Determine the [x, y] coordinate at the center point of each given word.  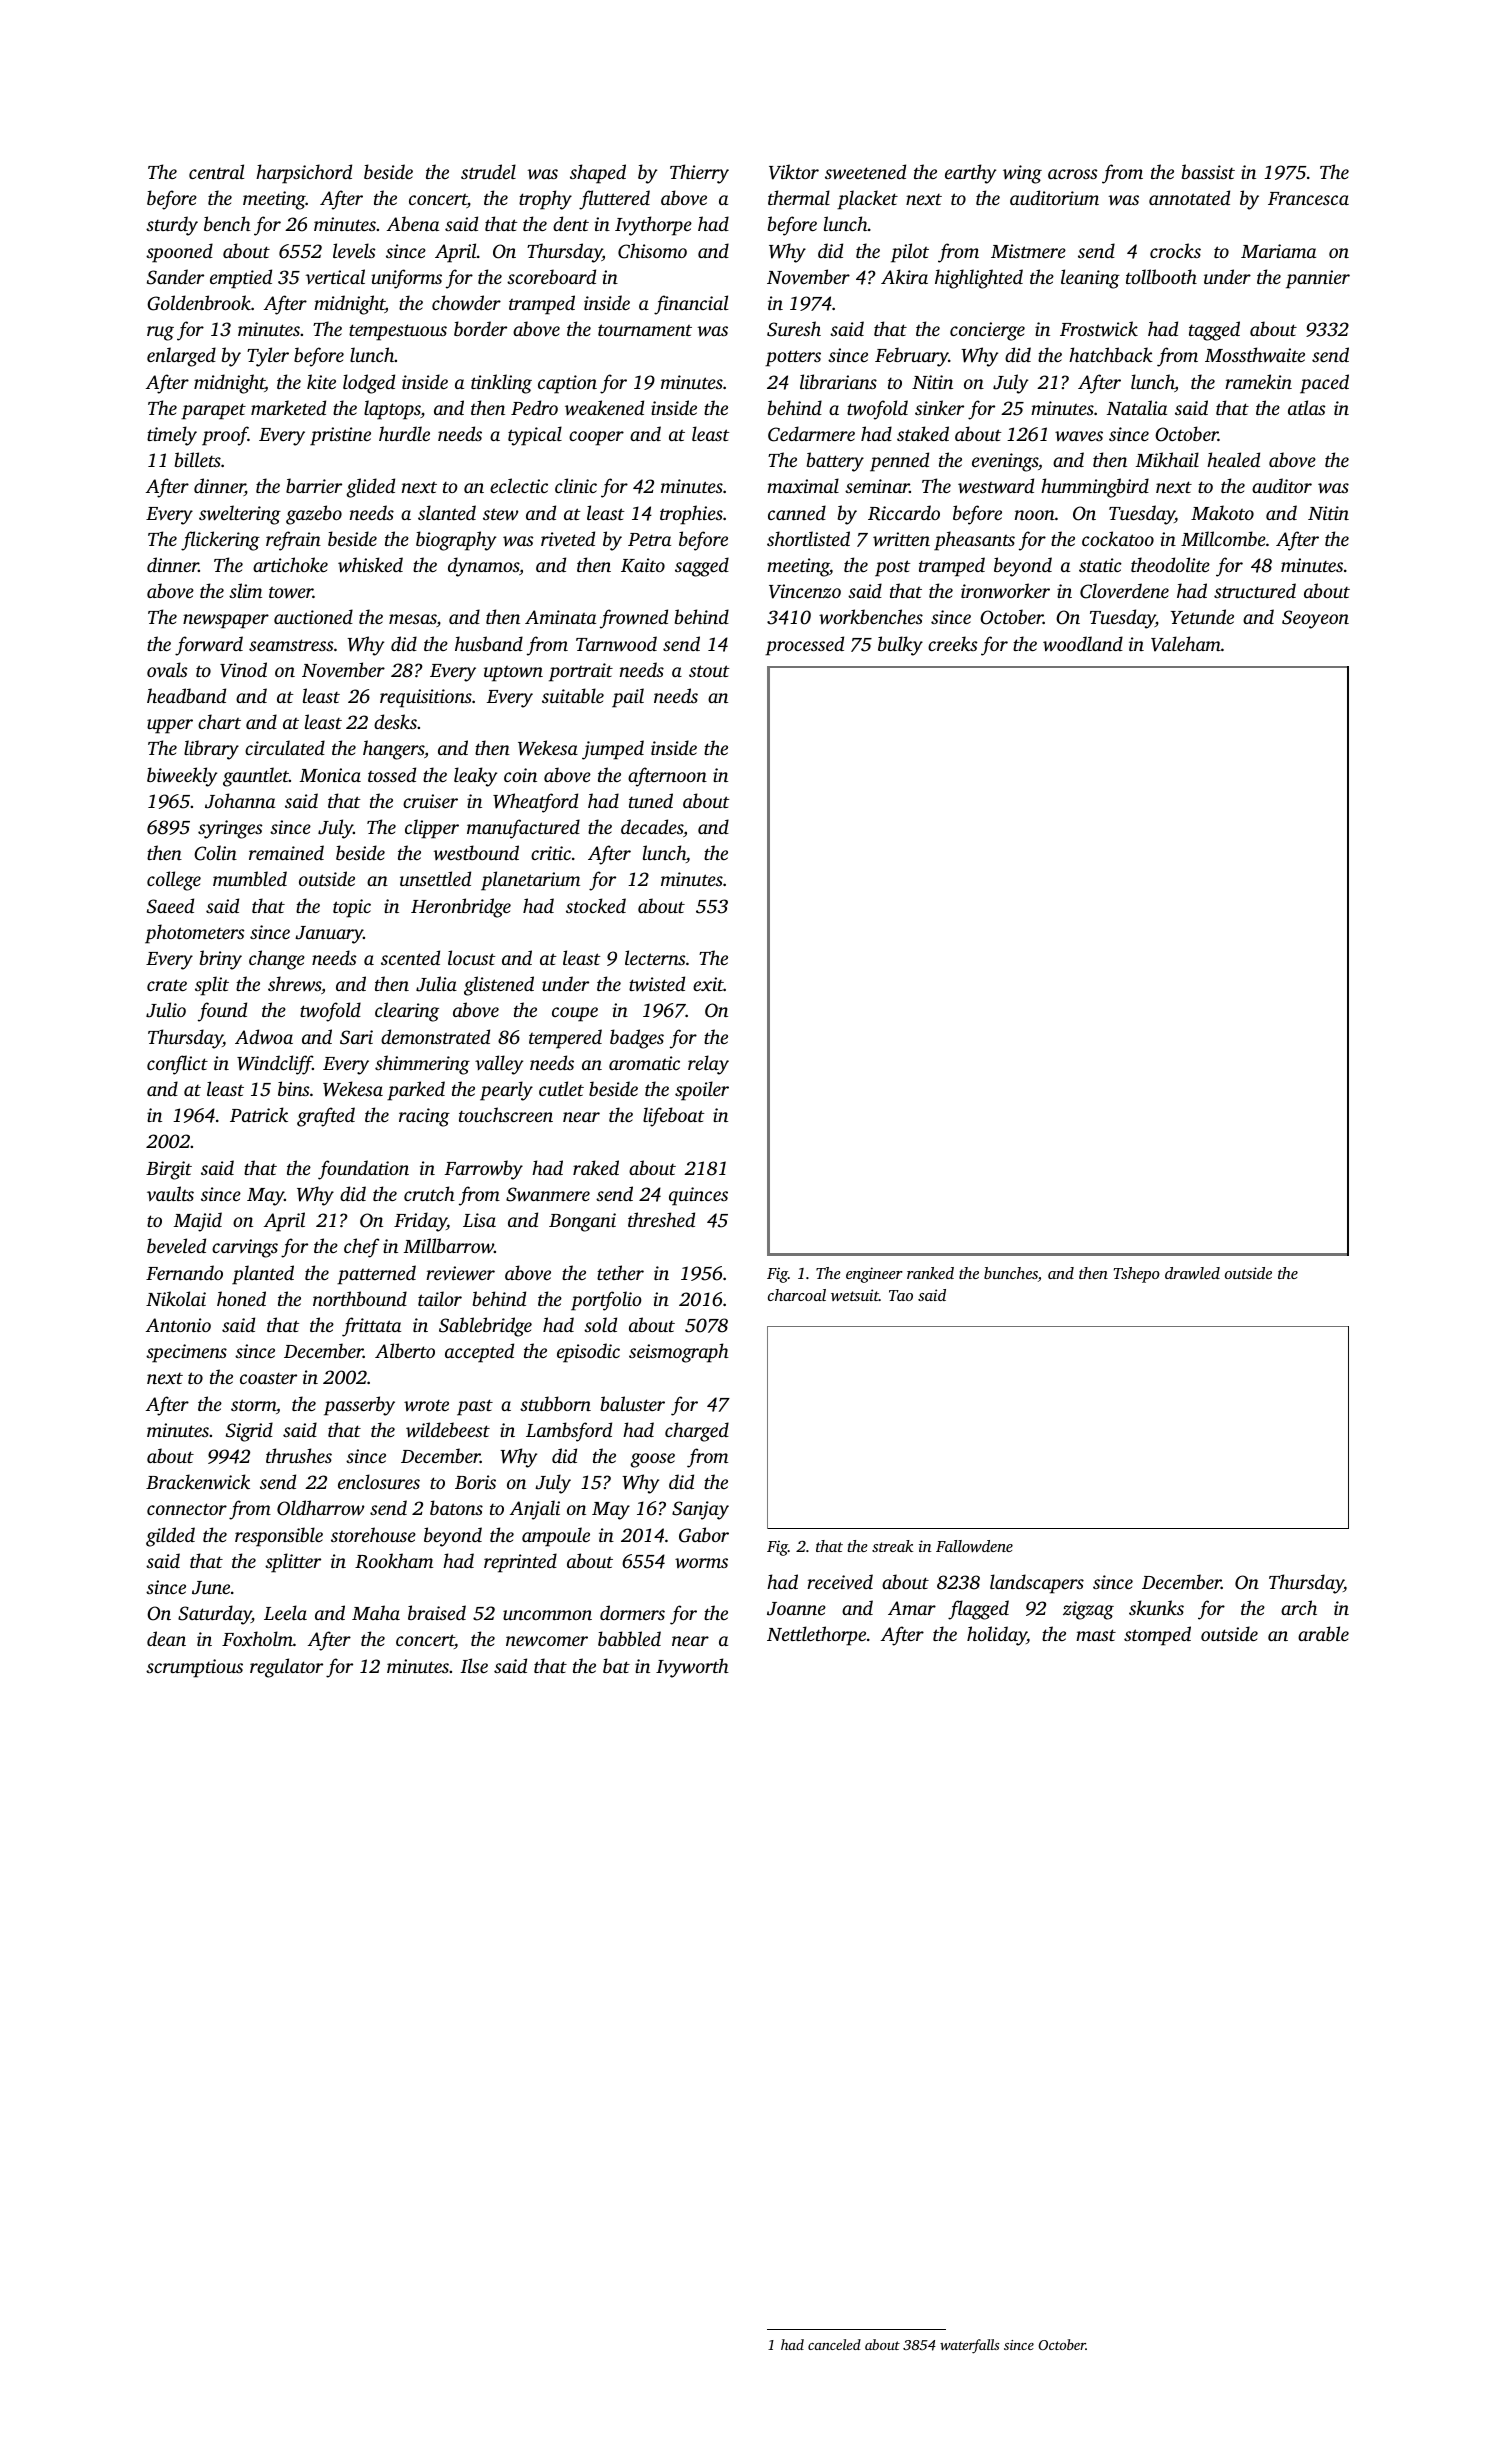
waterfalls [970, 2346]
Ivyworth [692, 1668]
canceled [834, 2344]
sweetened [865, 171]
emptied [241, 279]
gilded [170, 1537]
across [1072, 174]
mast [1096, 1635]
